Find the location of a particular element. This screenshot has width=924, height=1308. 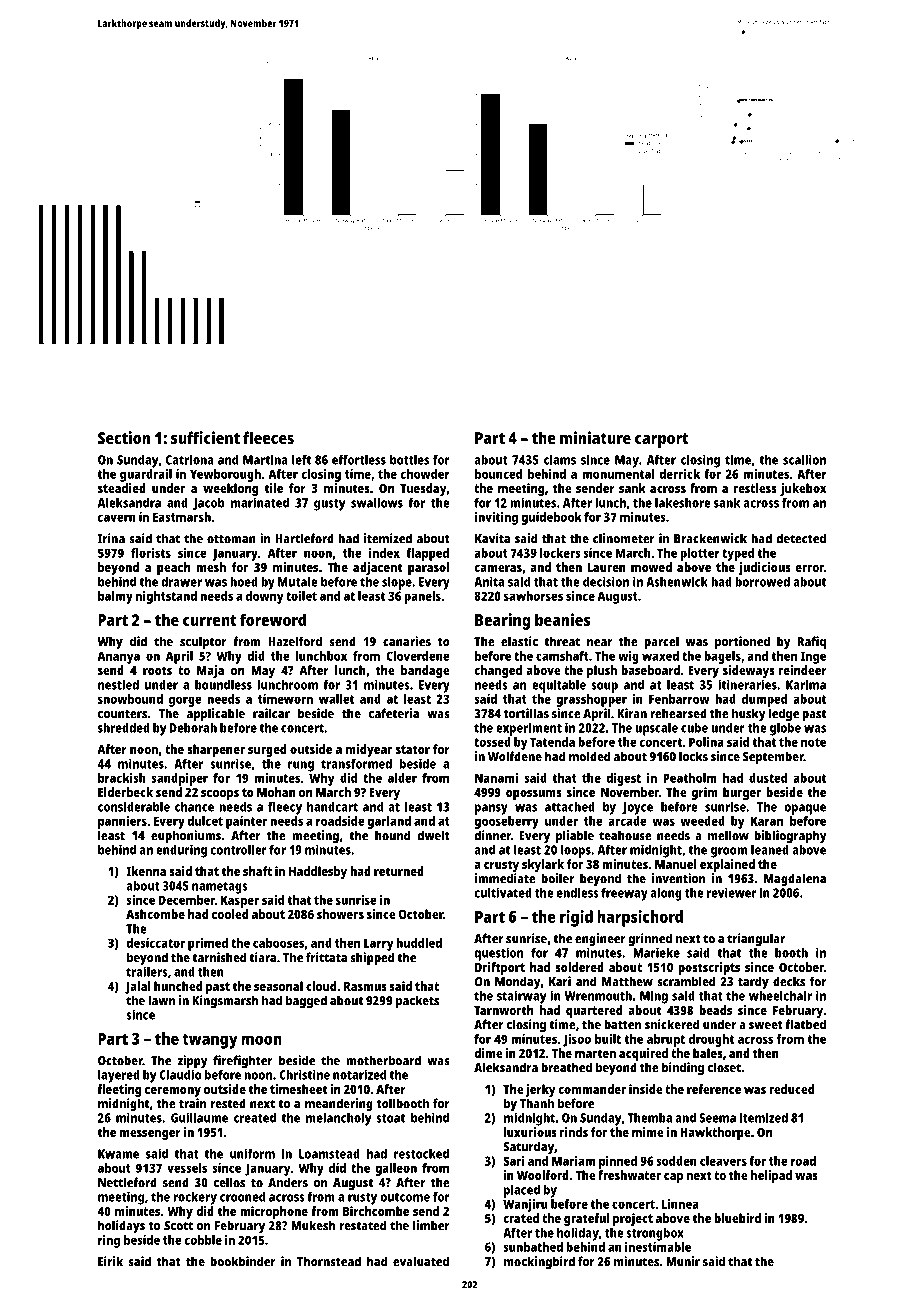

changed is located at coordinates (498, 671).
